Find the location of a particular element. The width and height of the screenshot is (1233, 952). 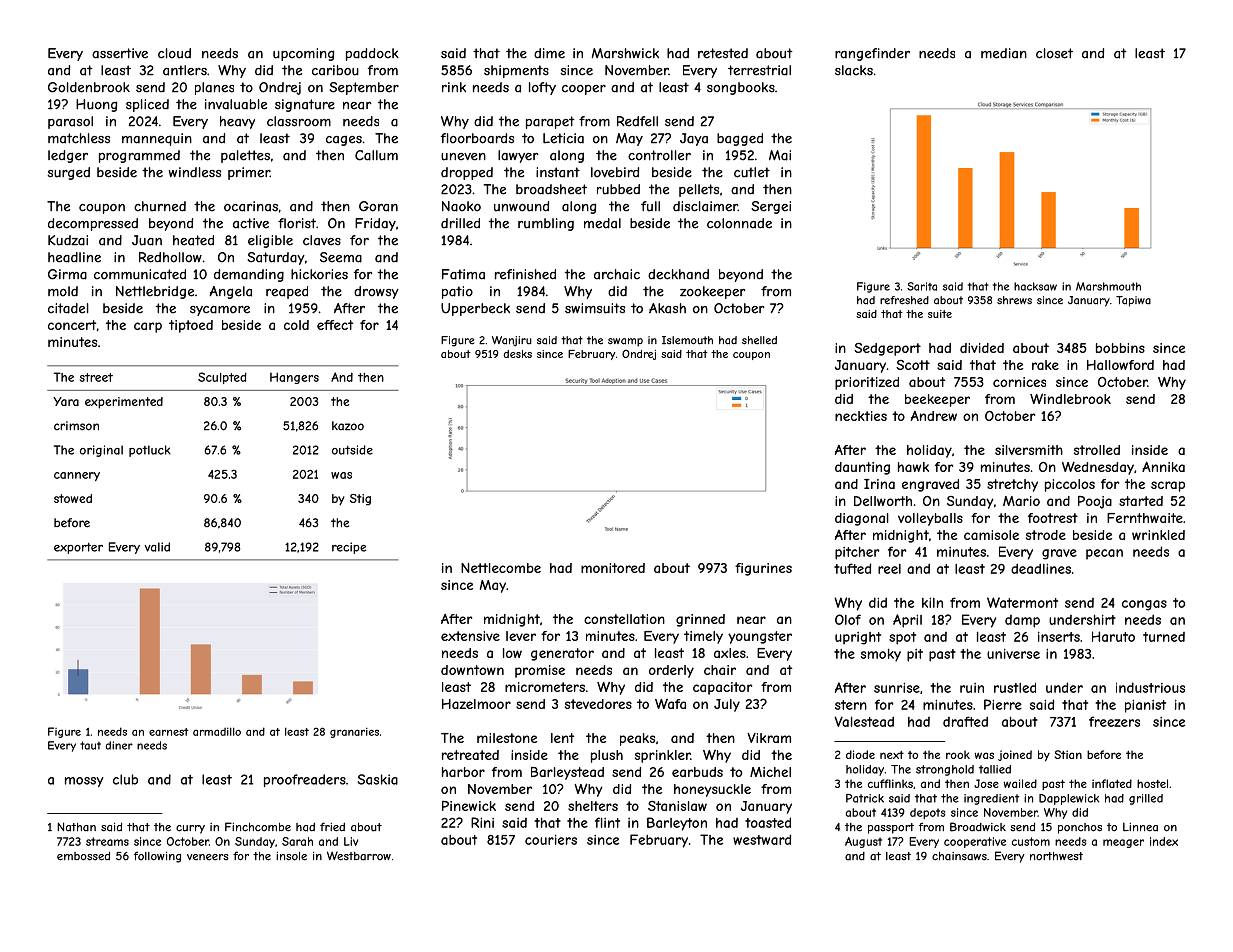

hawk is located at coordinates (913, 467).
